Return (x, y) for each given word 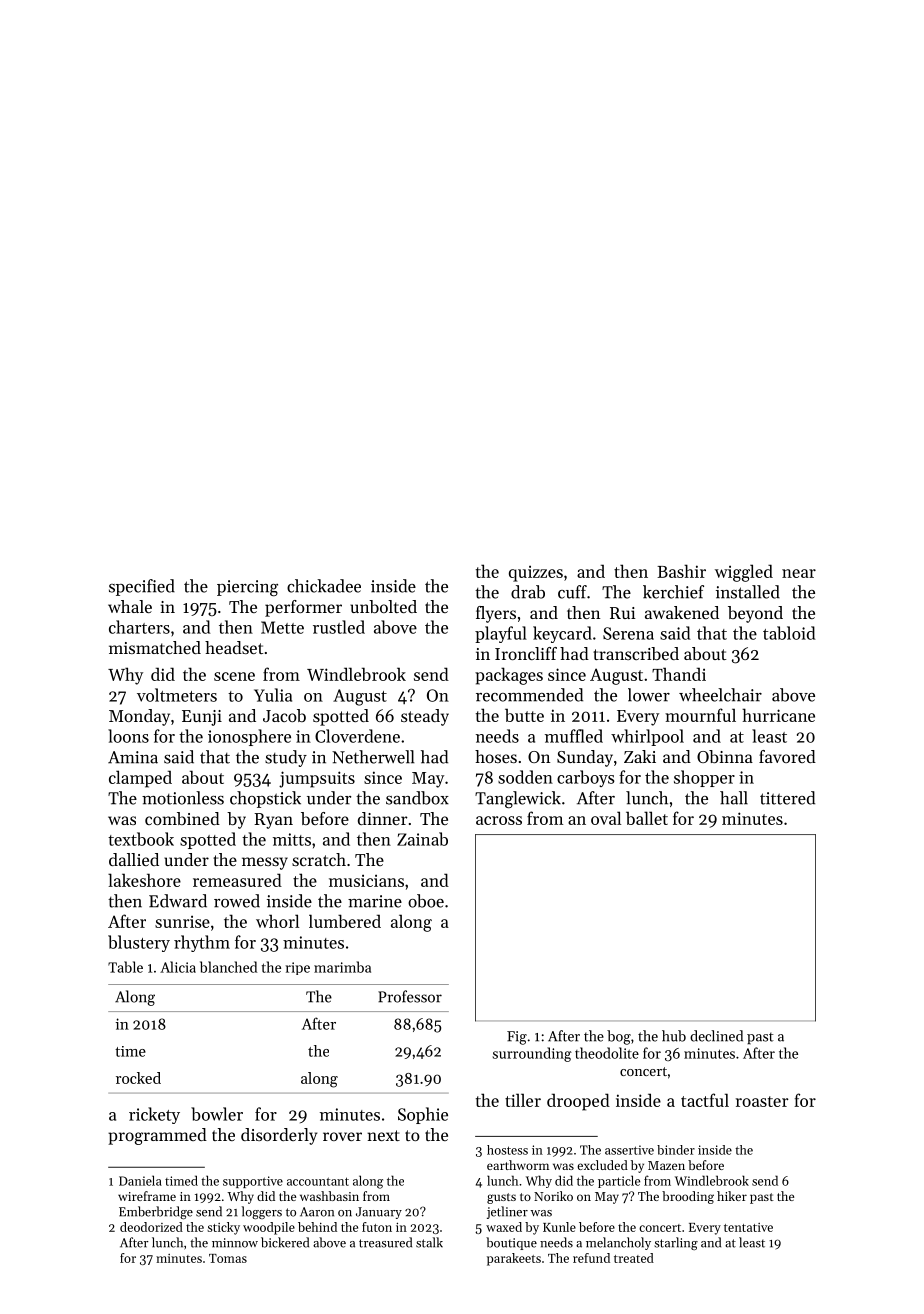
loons (128, 736)
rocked (138, 1078)
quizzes (536, 574)
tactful (705, 1100)
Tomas (228, 1258)
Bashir (681, 571)
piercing (247, 588)
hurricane (778, 715)
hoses (496, 756)
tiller (523, 1100)
